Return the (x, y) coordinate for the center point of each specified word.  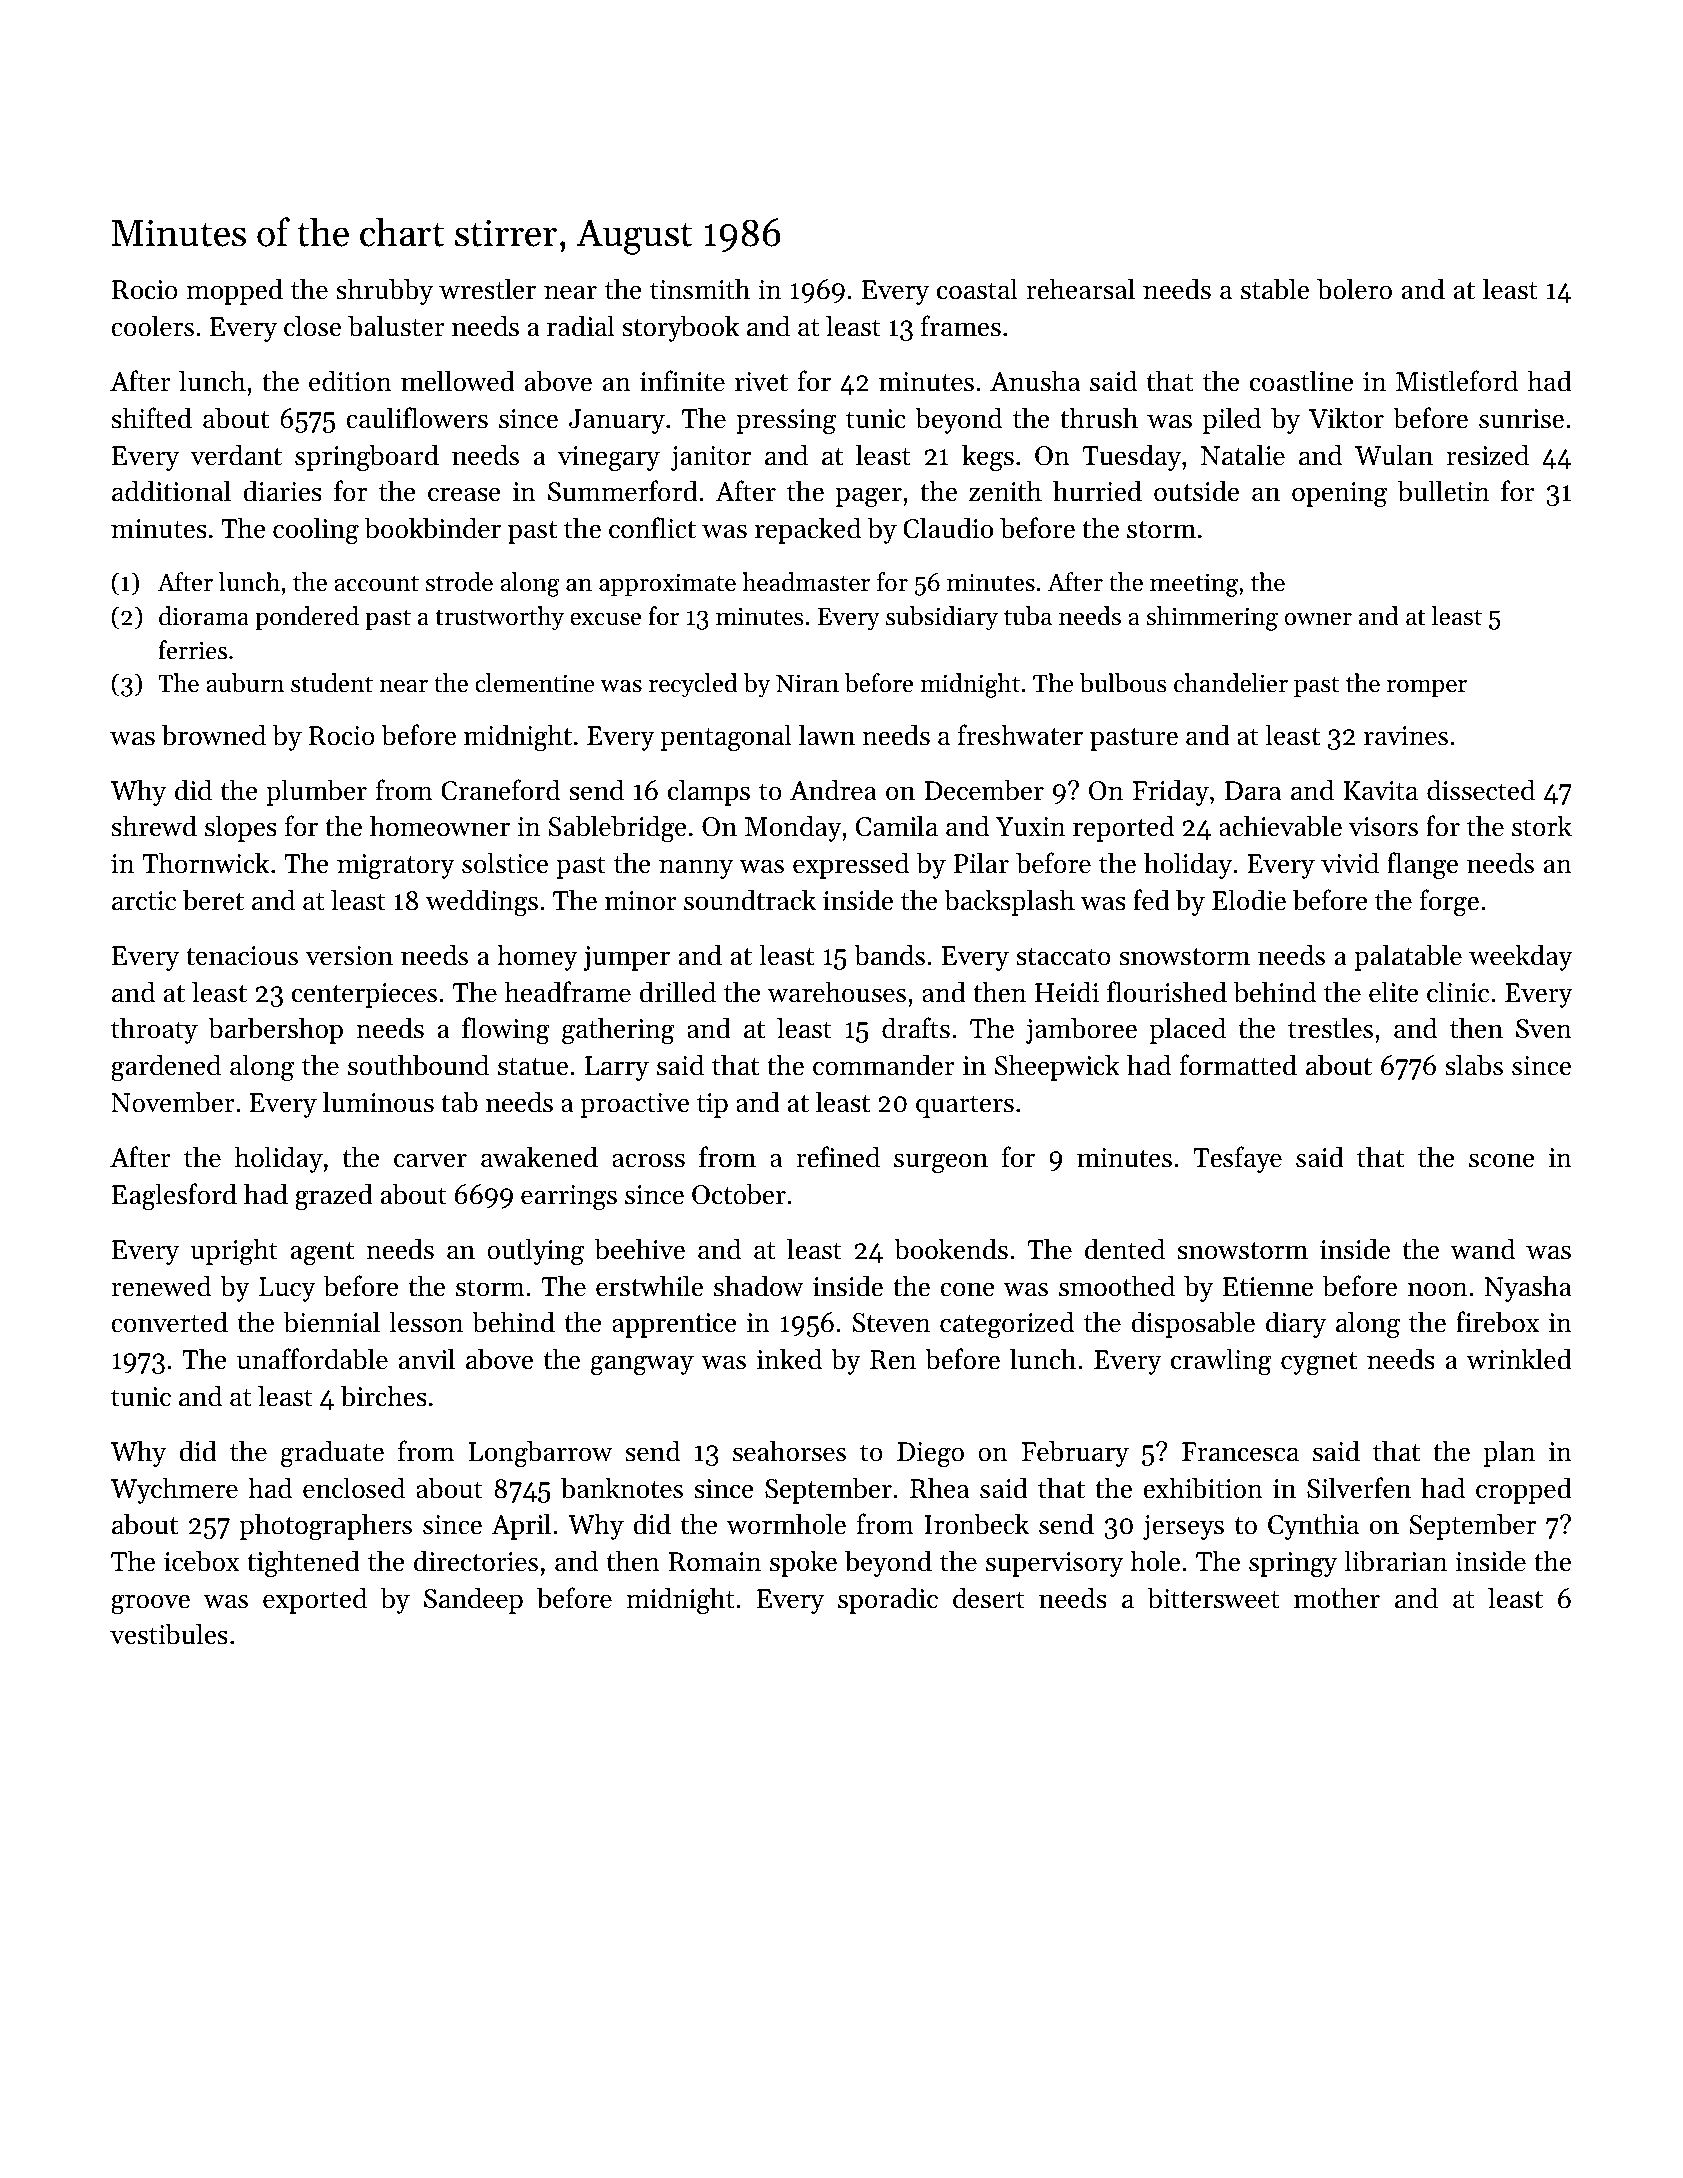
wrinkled (1519, 1359)
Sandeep (473, 1600)
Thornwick (205, 863)
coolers (152, 326)
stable (1275, 289)
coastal (977, 289)
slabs (1474, 1065)
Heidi (1067, 992)
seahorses (789, 1451)
